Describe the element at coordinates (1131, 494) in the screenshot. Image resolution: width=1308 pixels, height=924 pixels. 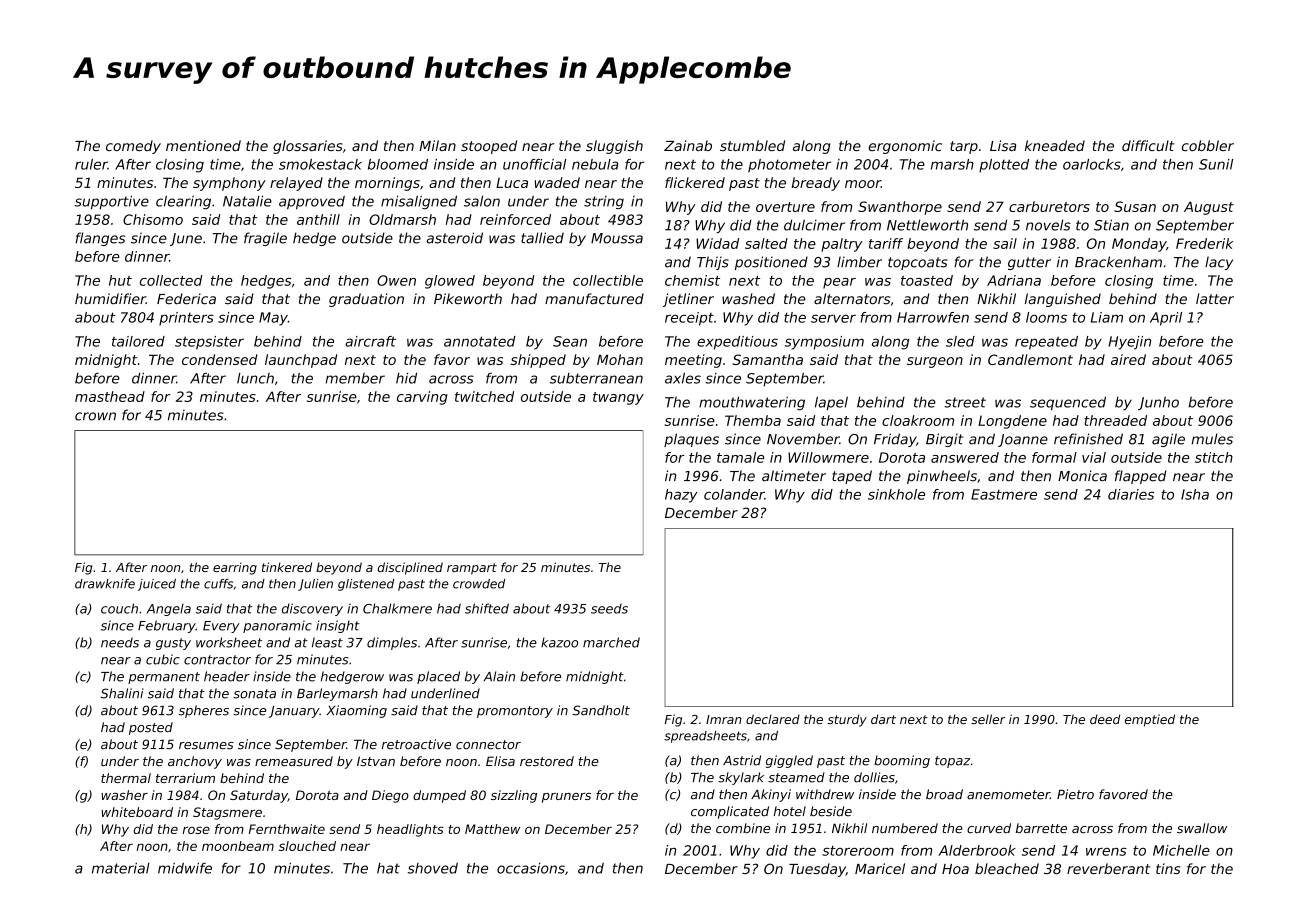
I see `diaries` at that location.
